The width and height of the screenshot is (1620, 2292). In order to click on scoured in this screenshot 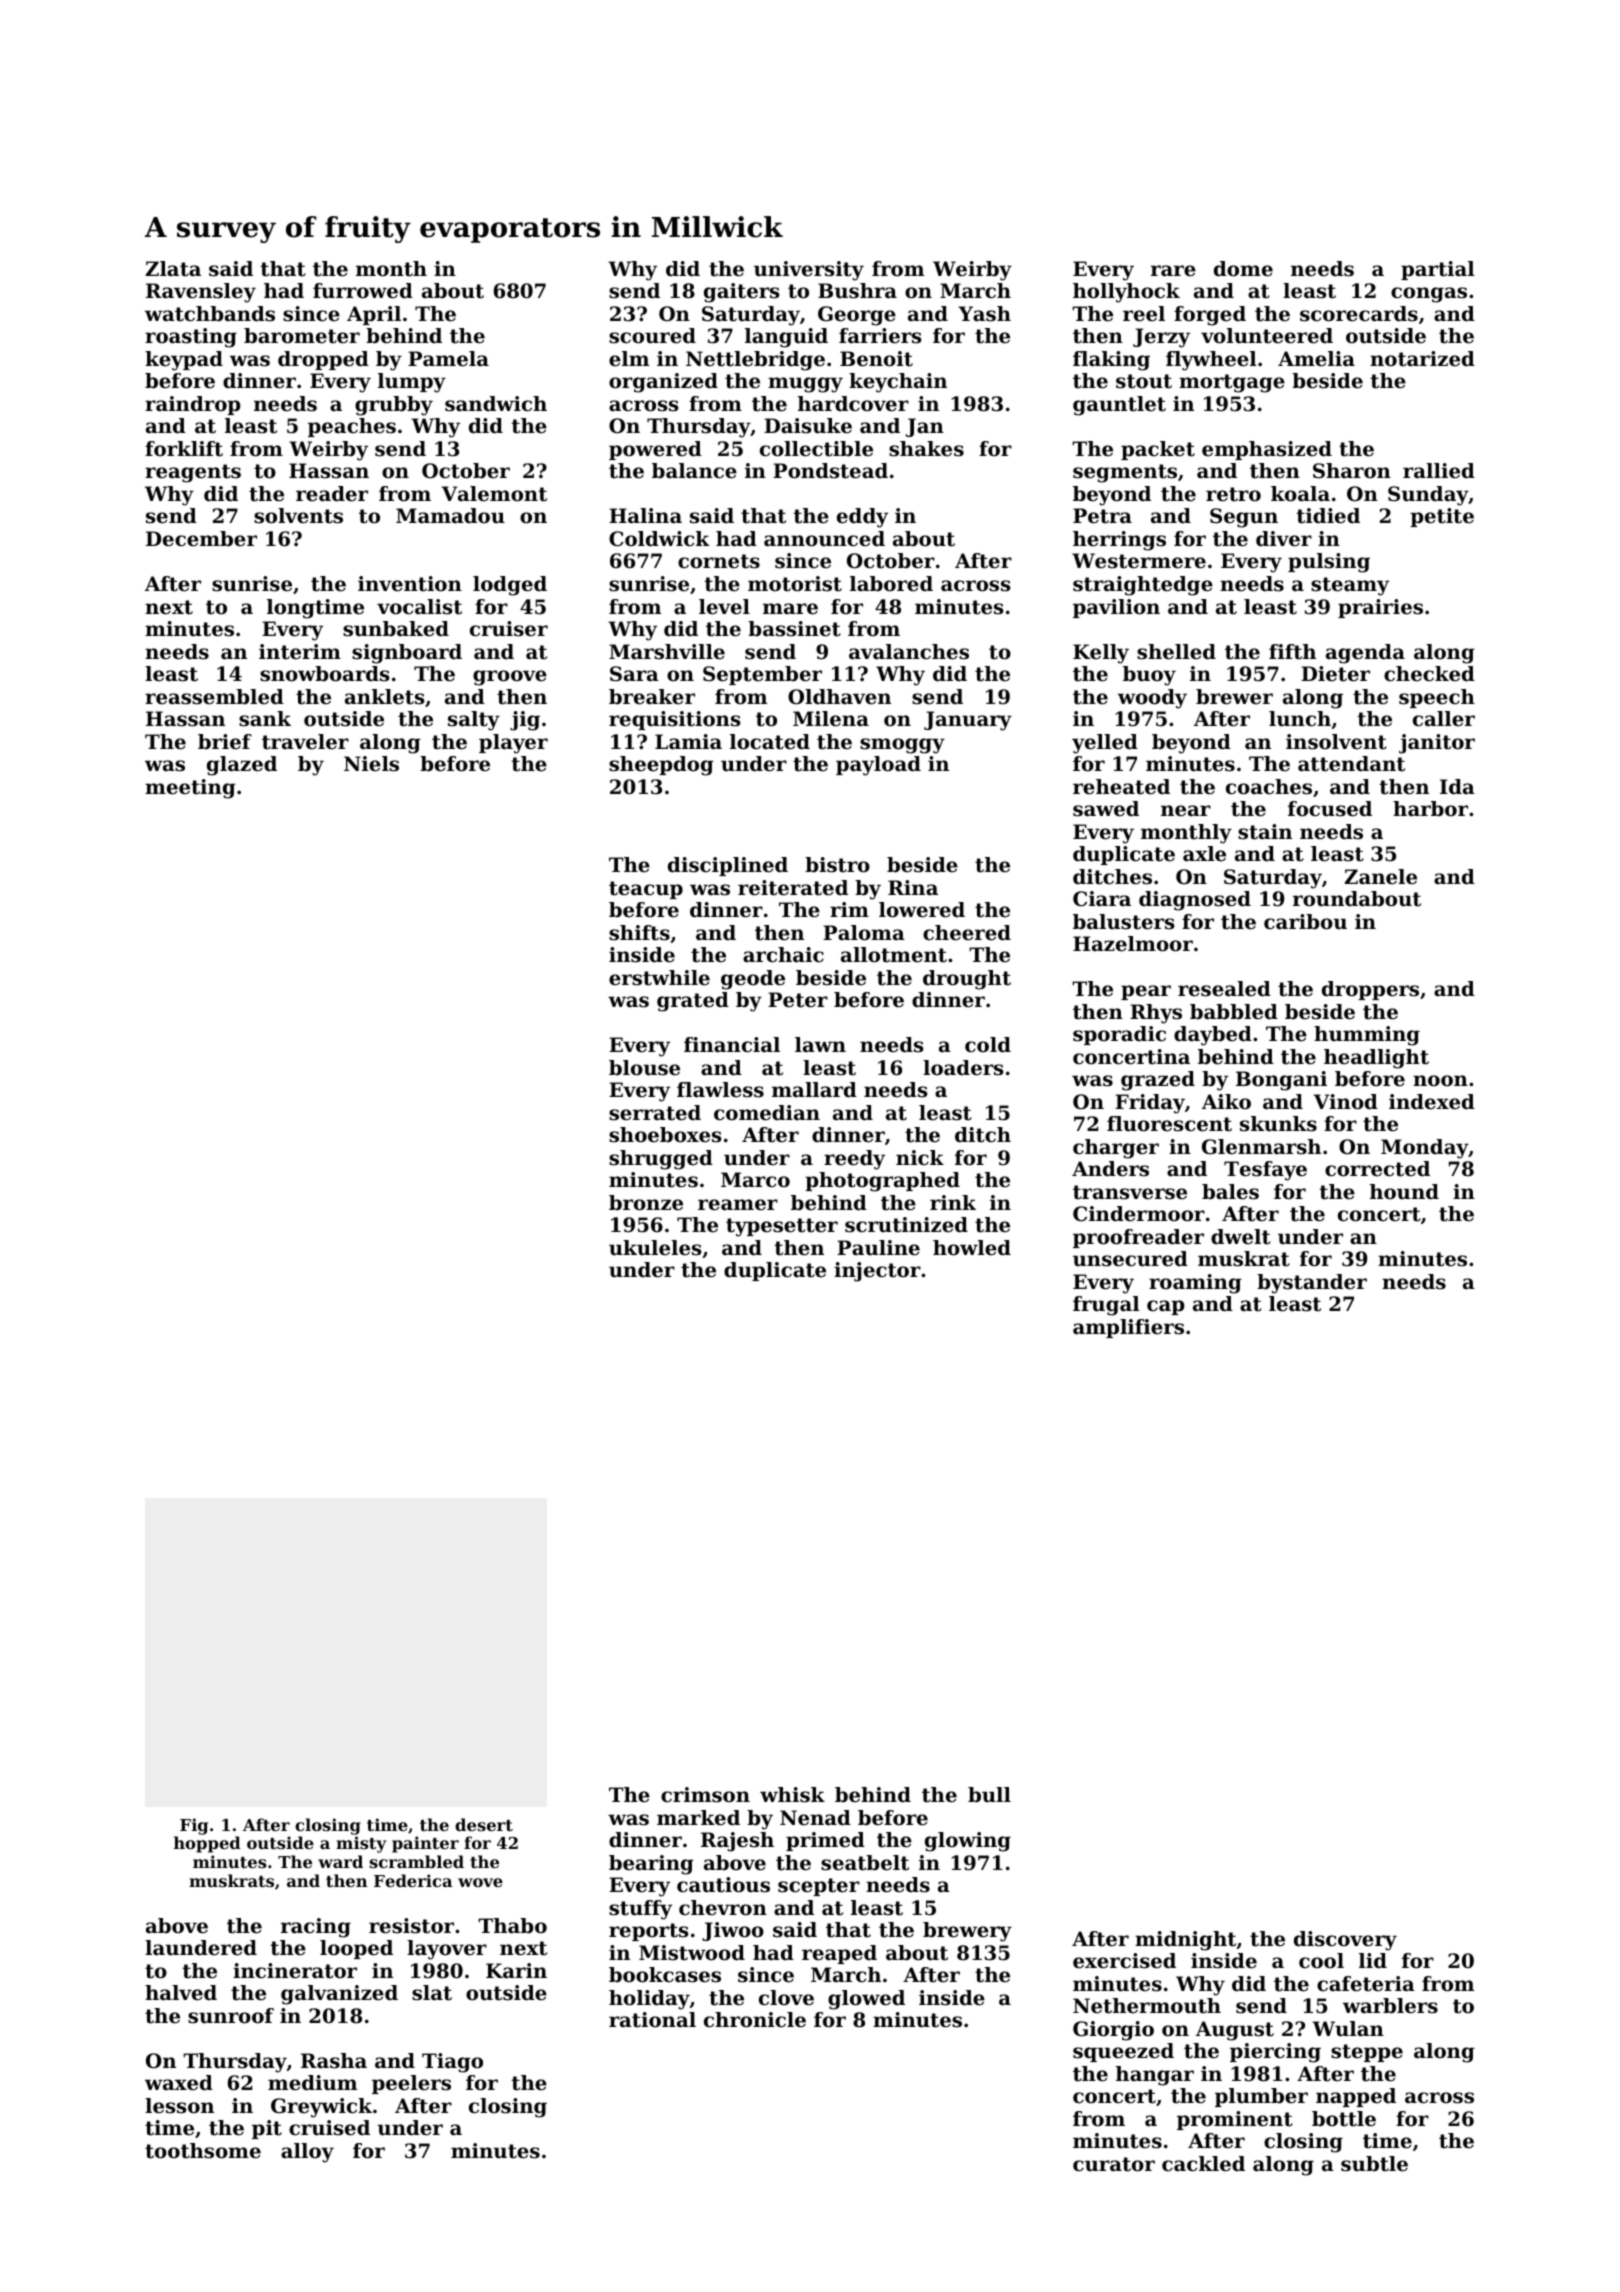, I will do `click(652, 336)`.
